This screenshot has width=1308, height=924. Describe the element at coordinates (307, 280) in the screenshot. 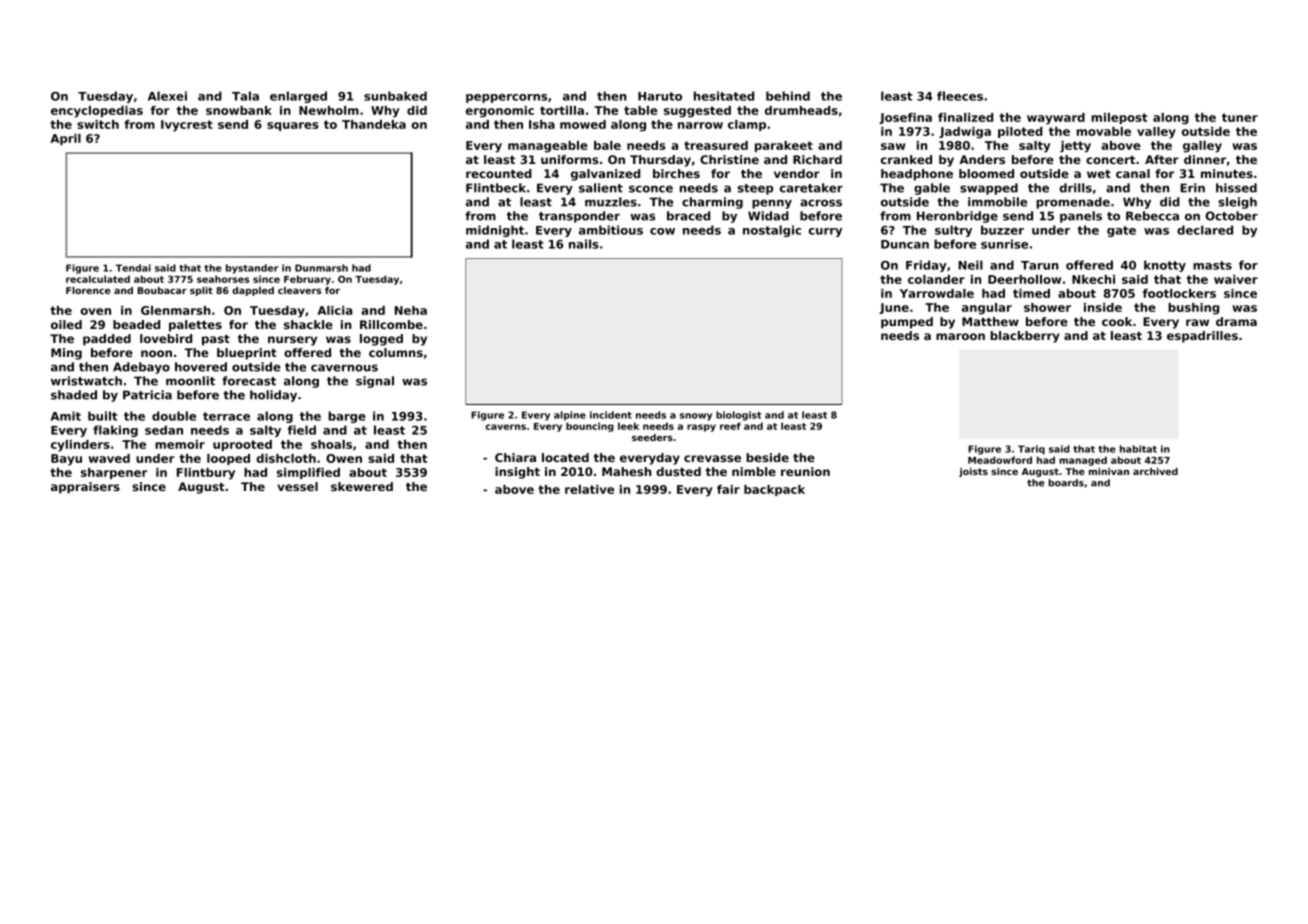

I see `February` at that location.
